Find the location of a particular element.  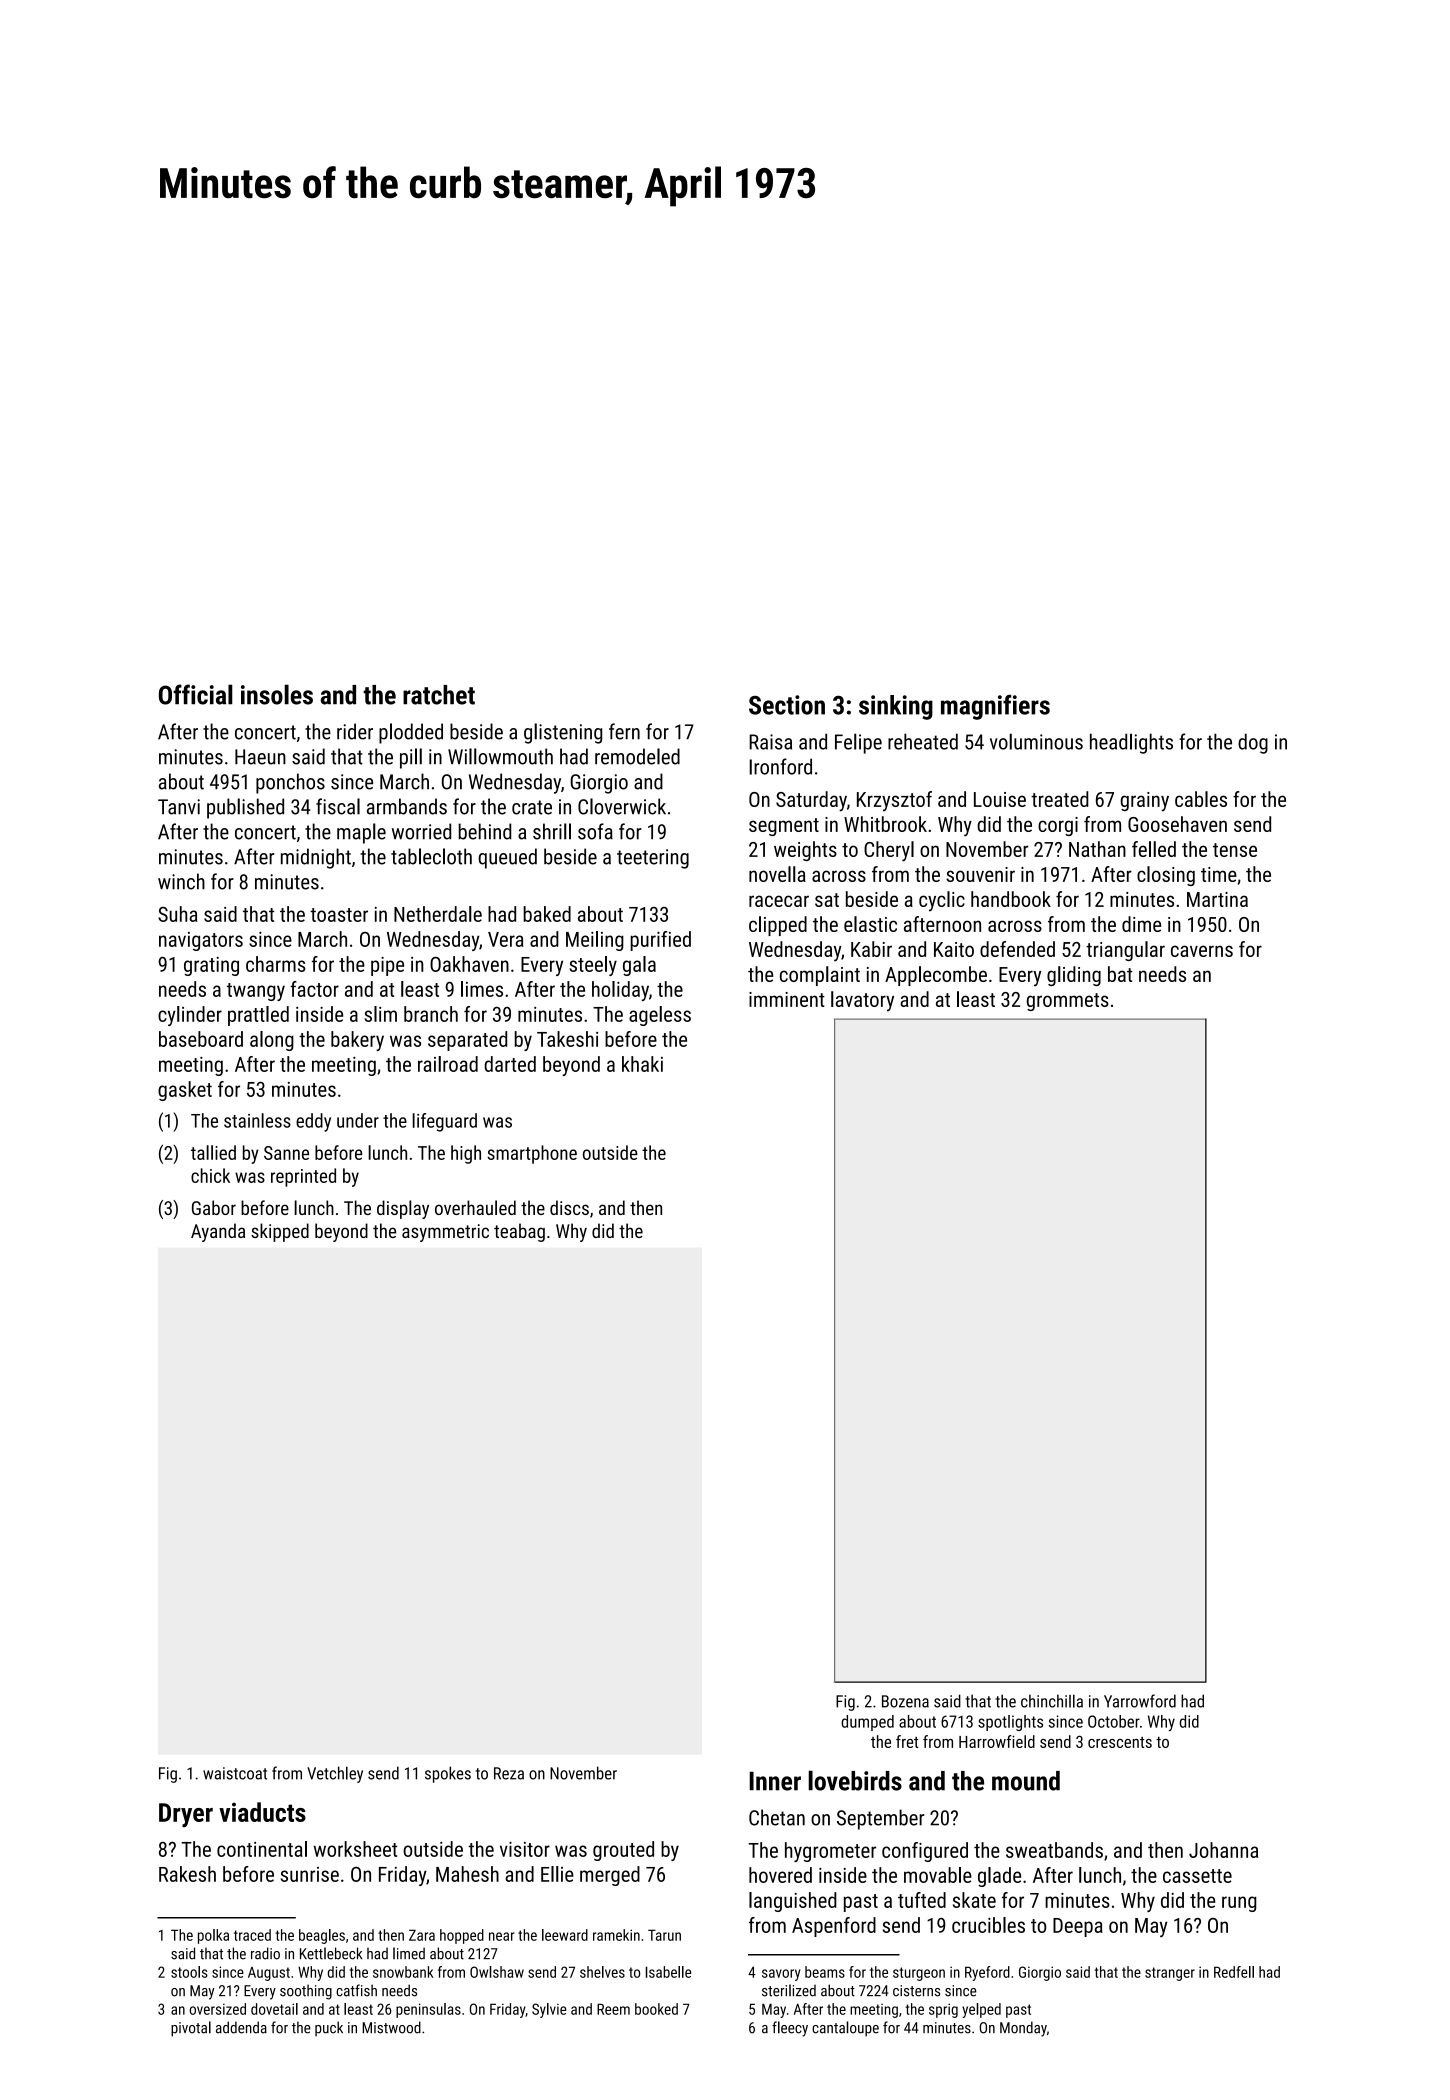

dog is located at coordinates (1253, 743).
